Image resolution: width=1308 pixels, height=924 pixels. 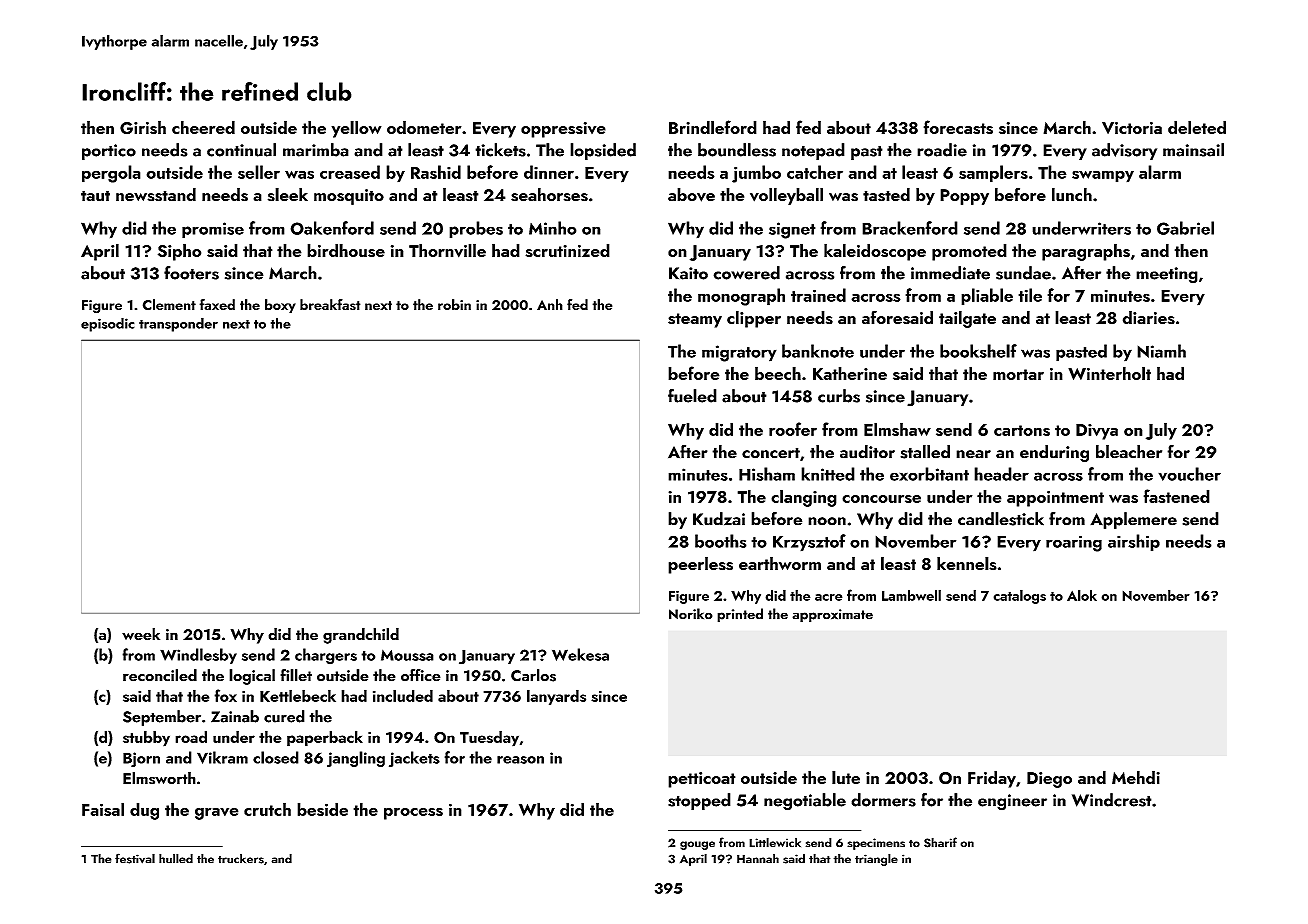 What do you see at coordinates (135, 858) in the screenshot?
I see `festival` at bounding box center [135, 858].
